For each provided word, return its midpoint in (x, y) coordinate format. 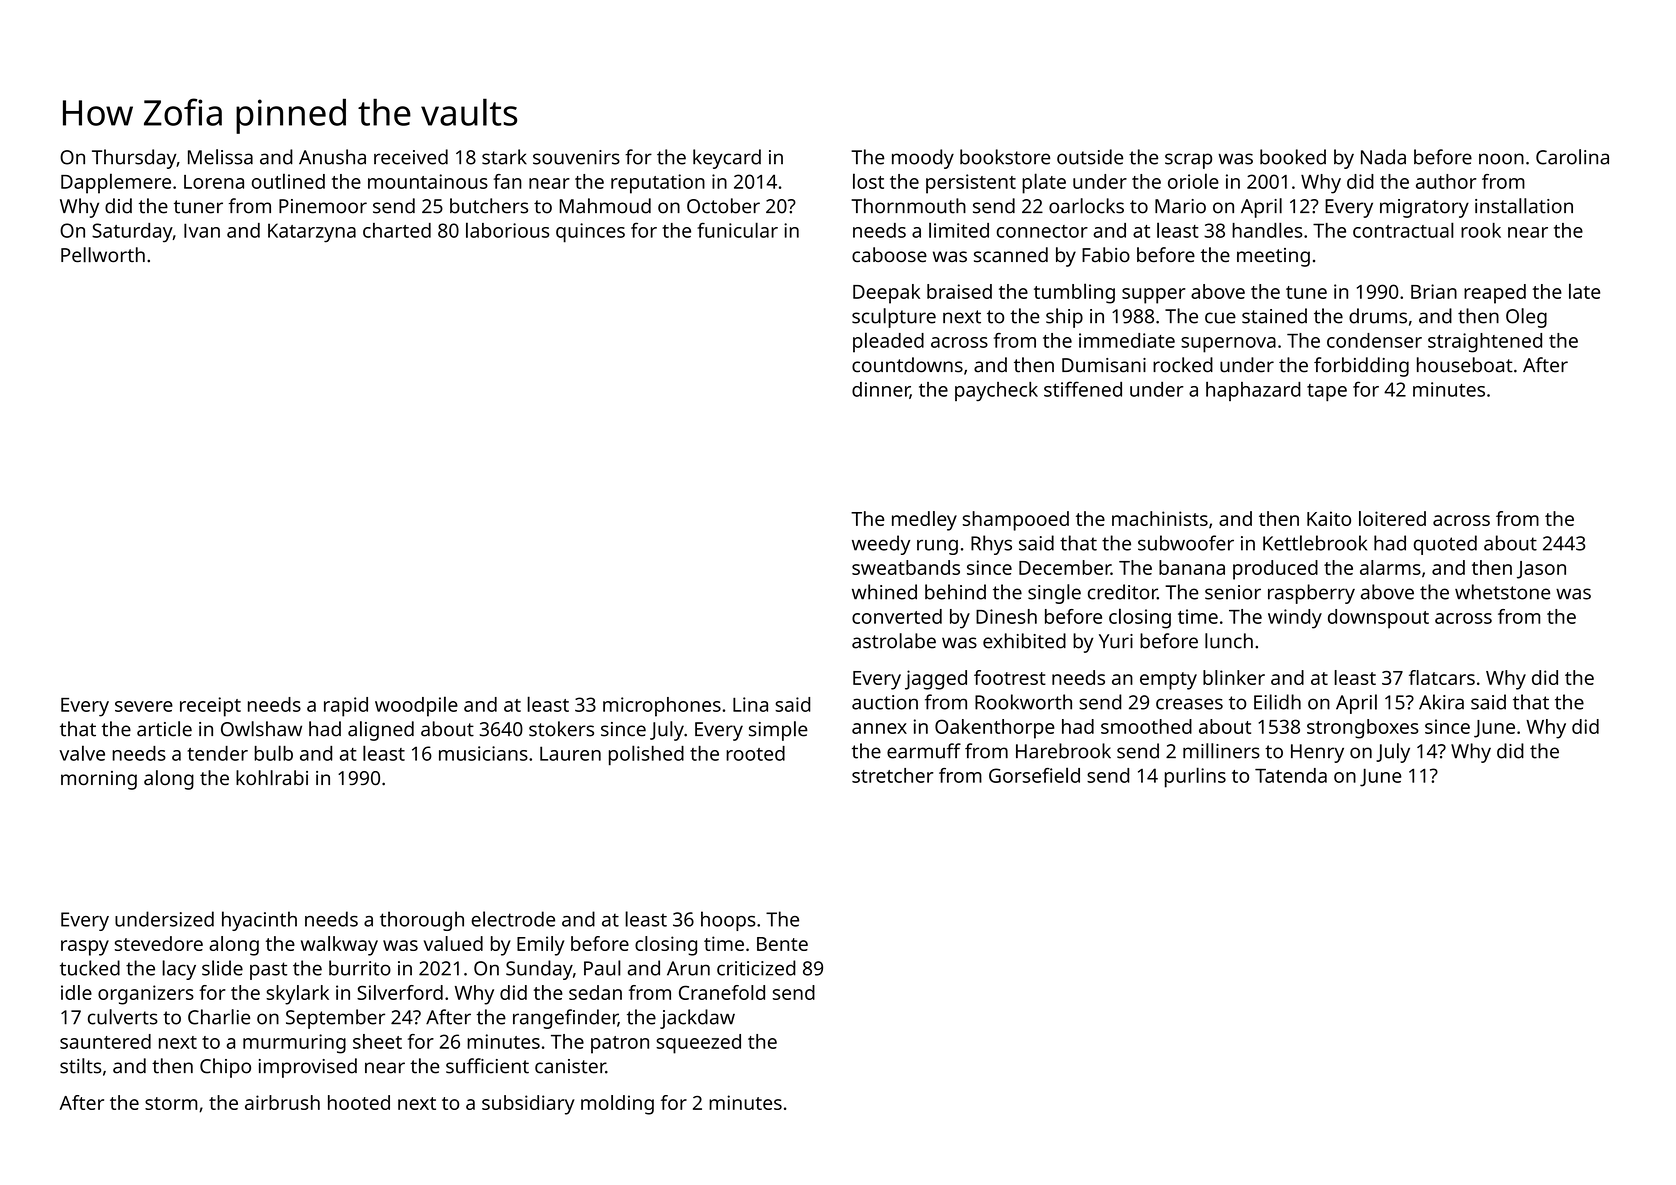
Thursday (134, 159)
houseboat (1465, 365)
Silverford (400, 992)
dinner (881, 390)
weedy (881, 545)
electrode (513, 919)
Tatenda (1291, 775)
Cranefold (722, 992)
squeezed (698, 1044)
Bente (782, 944)
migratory (1424, 208)
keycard (727, 159)
